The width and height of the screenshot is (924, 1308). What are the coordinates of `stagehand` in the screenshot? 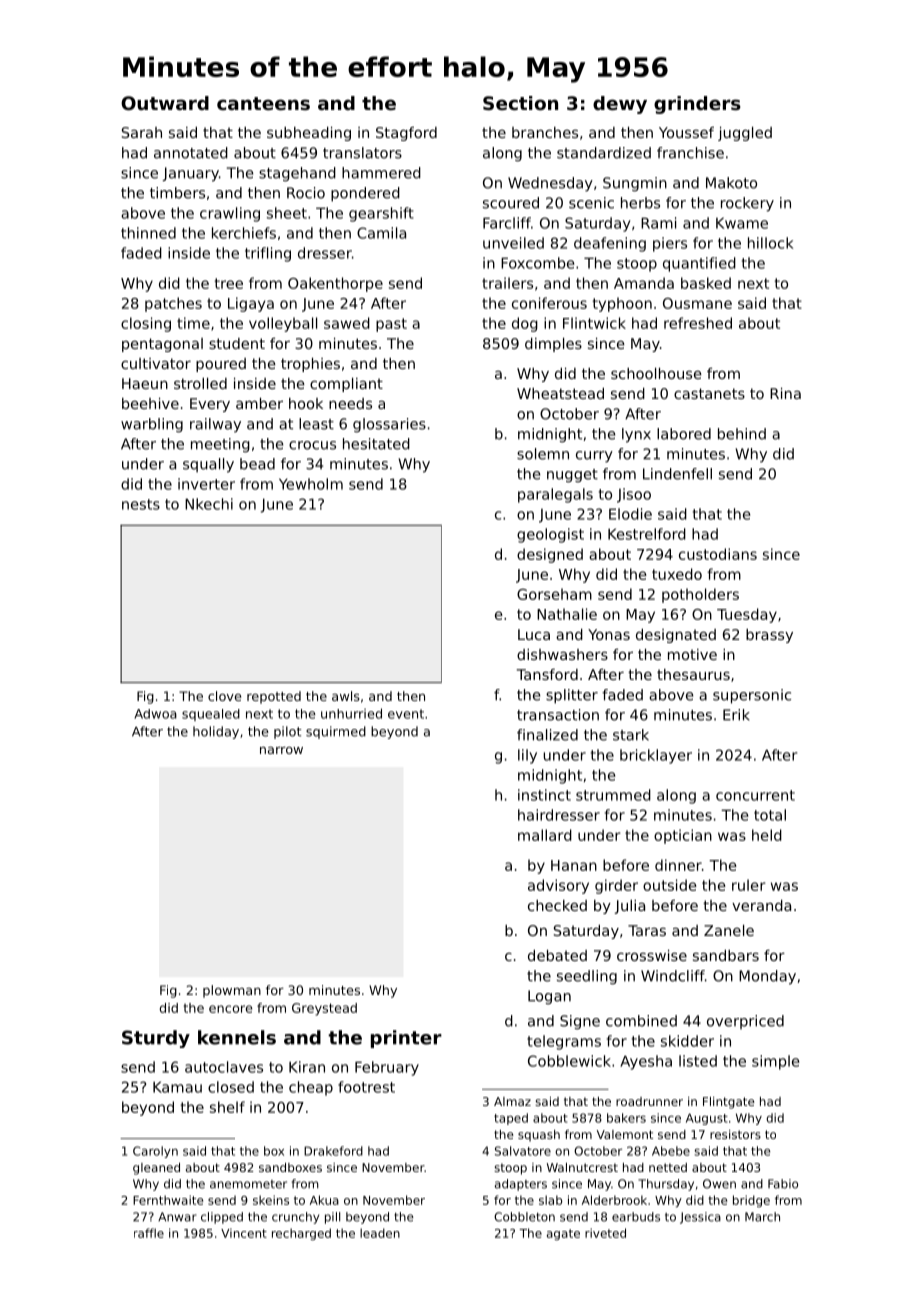 It's located at (297, 174).
